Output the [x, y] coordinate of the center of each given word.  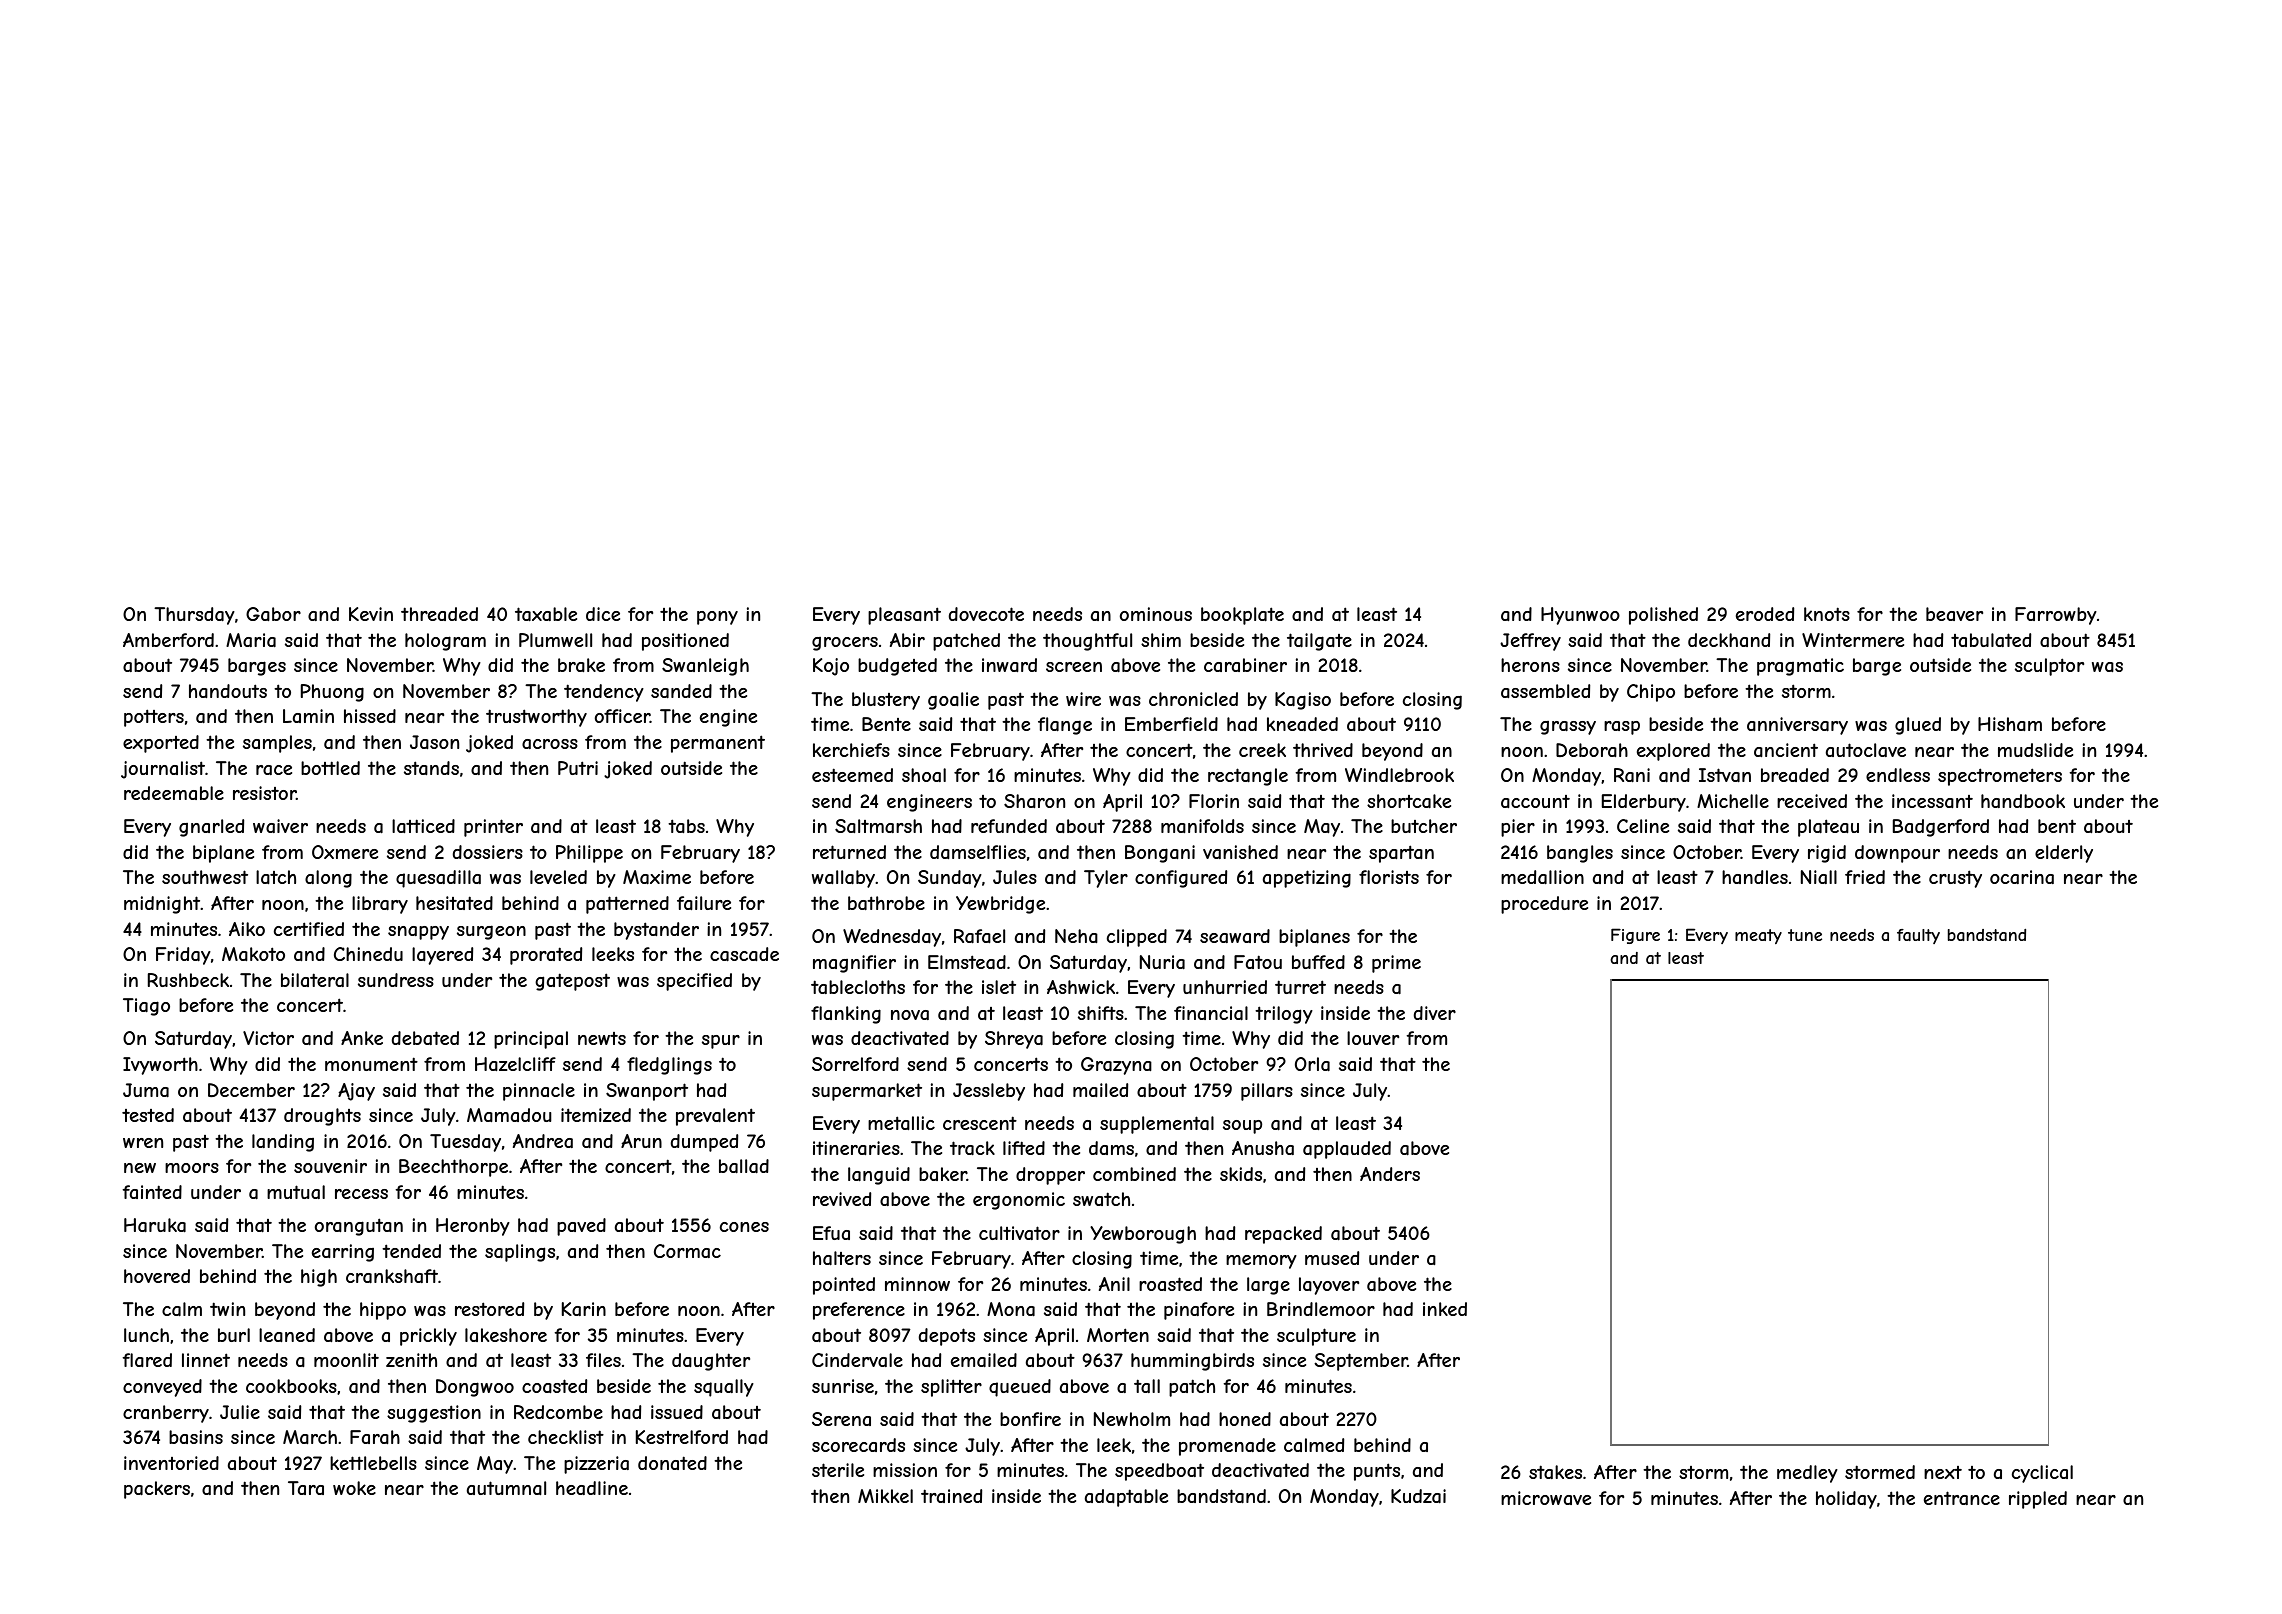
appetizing [1307, 879]
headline [592, 1488]
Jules [1015, 877]
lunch [146, 1335]
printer [493, 828]
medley [1807, 1474]
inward [1009, 665]
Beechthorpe [453, 1168]
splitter [951, 1388]
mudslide [2035, 750]
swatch [1101, 1199]
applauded [1347, 1150]
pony [717, 618]
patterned [627, 905]
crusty [1955, 879]
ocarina [2022, 877]
